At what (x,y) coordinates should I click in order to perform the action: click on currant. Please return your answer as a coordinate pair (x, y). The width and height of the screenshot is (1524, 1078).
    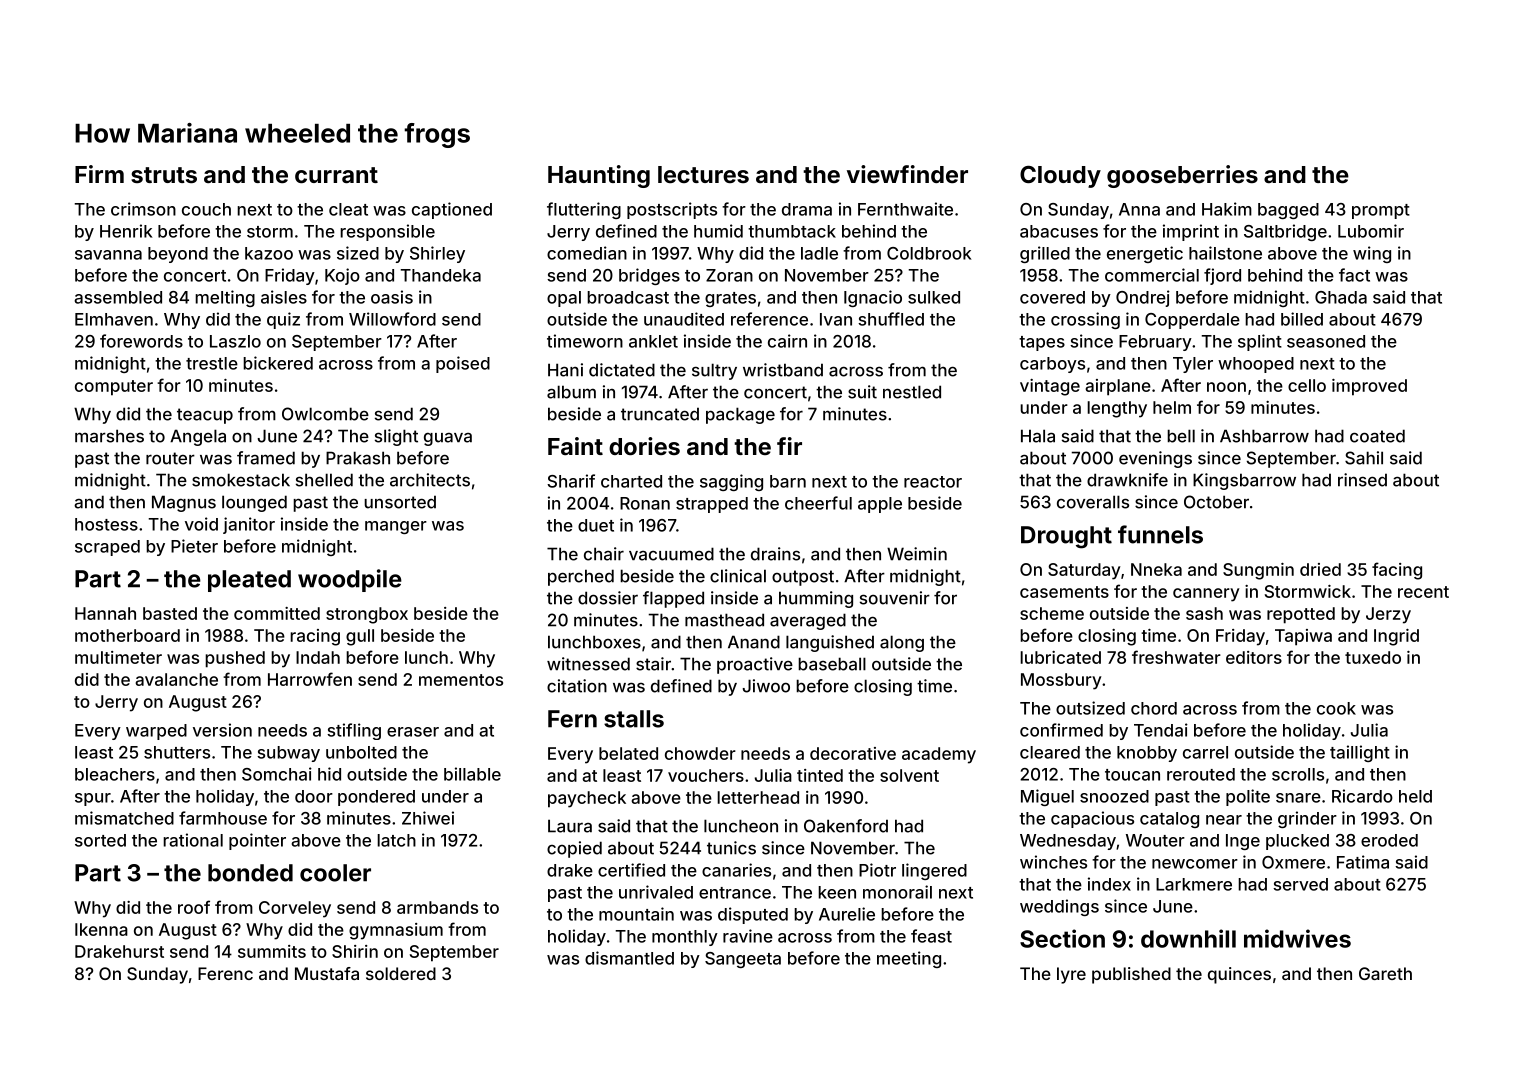
    Looking at the image, I should click on (336, 175).
